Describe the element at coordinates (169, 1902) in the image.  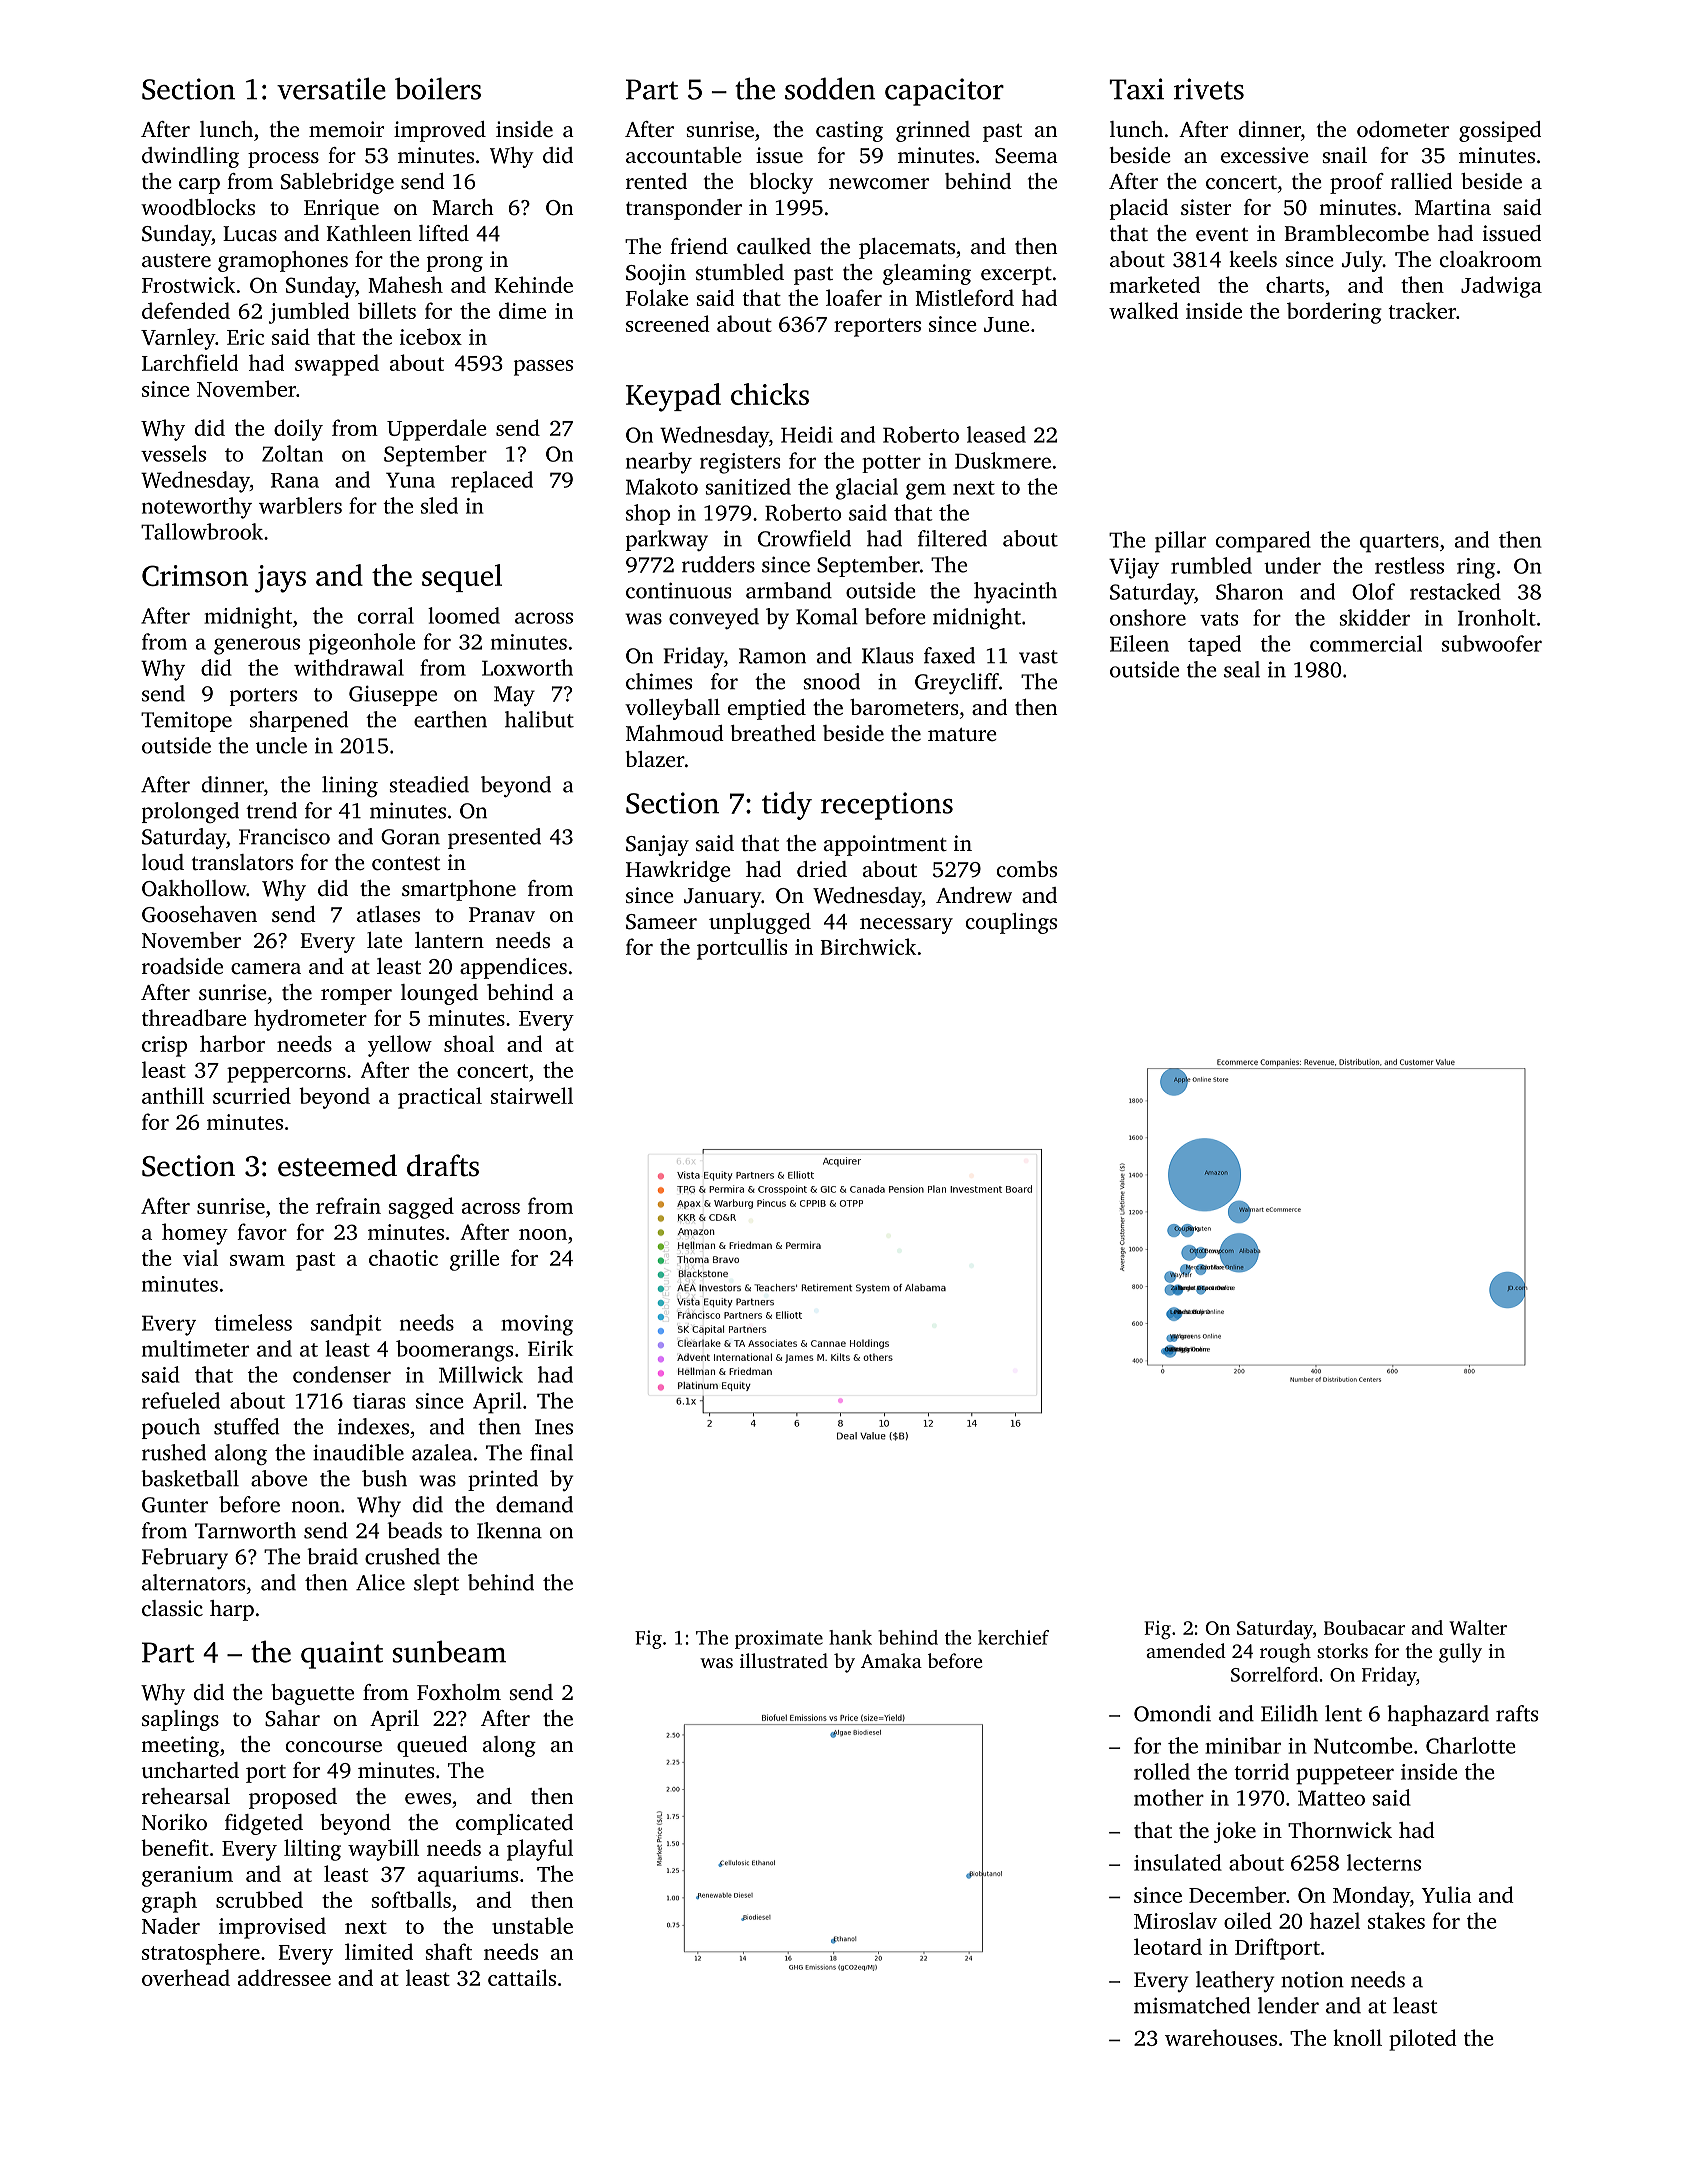
I see `graph` at that location.
